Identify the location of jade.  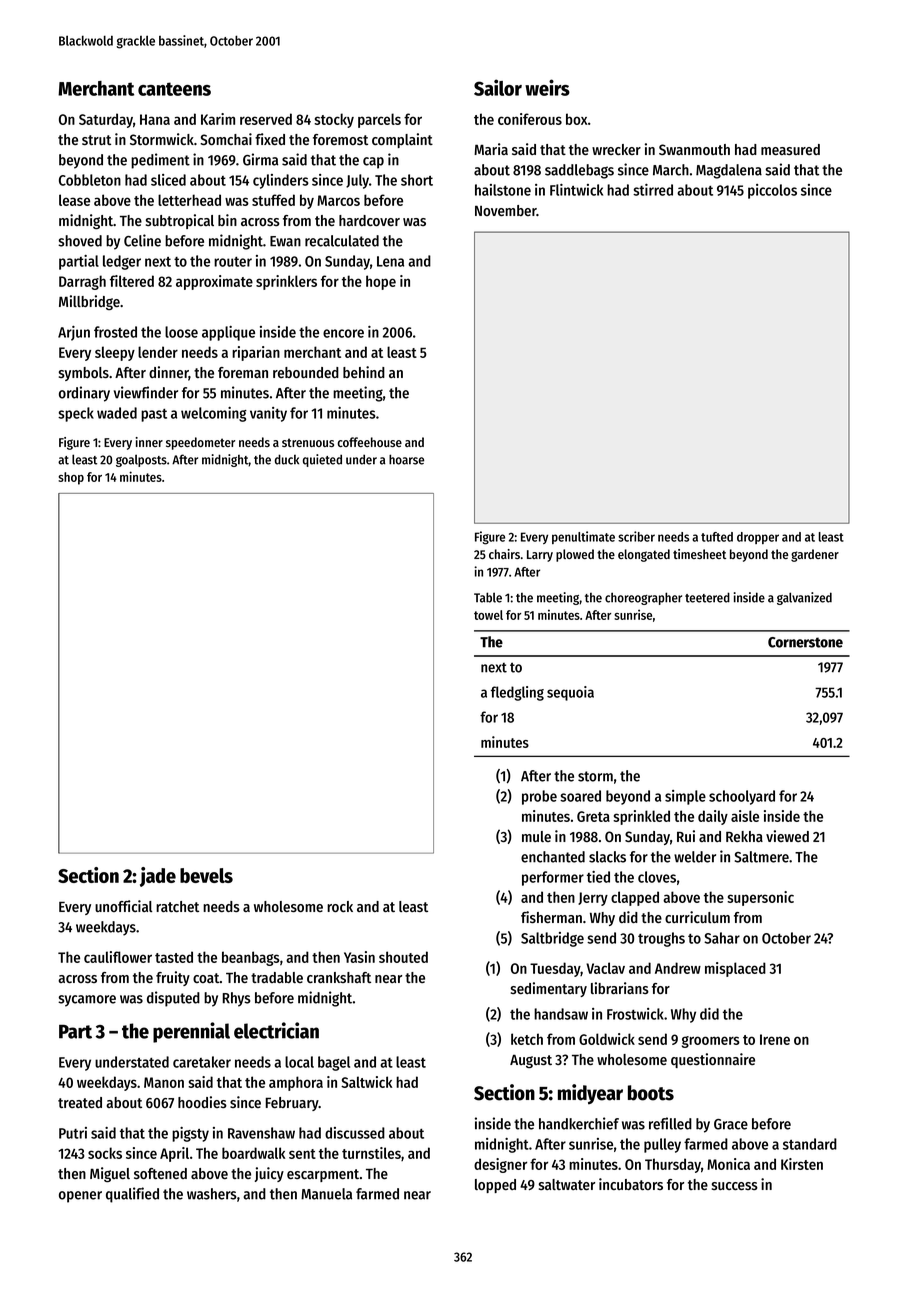
(158, 877).
